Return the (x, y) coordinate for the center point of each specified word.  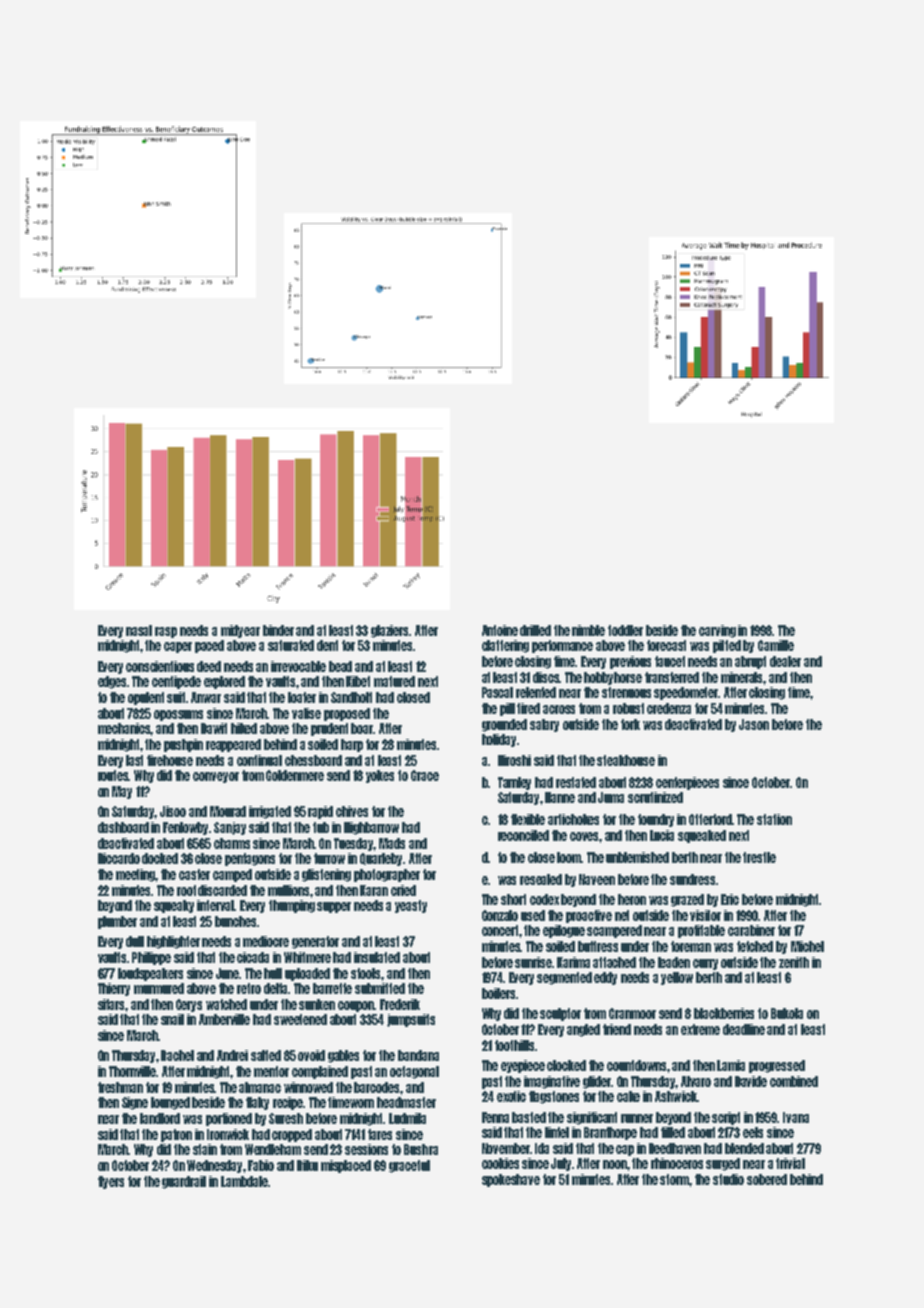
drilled (535, 630)
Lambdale (244, 1181)
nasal (139, 630)
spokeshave (511, 1180)
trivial (790, 1163)
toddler (625, 630)
